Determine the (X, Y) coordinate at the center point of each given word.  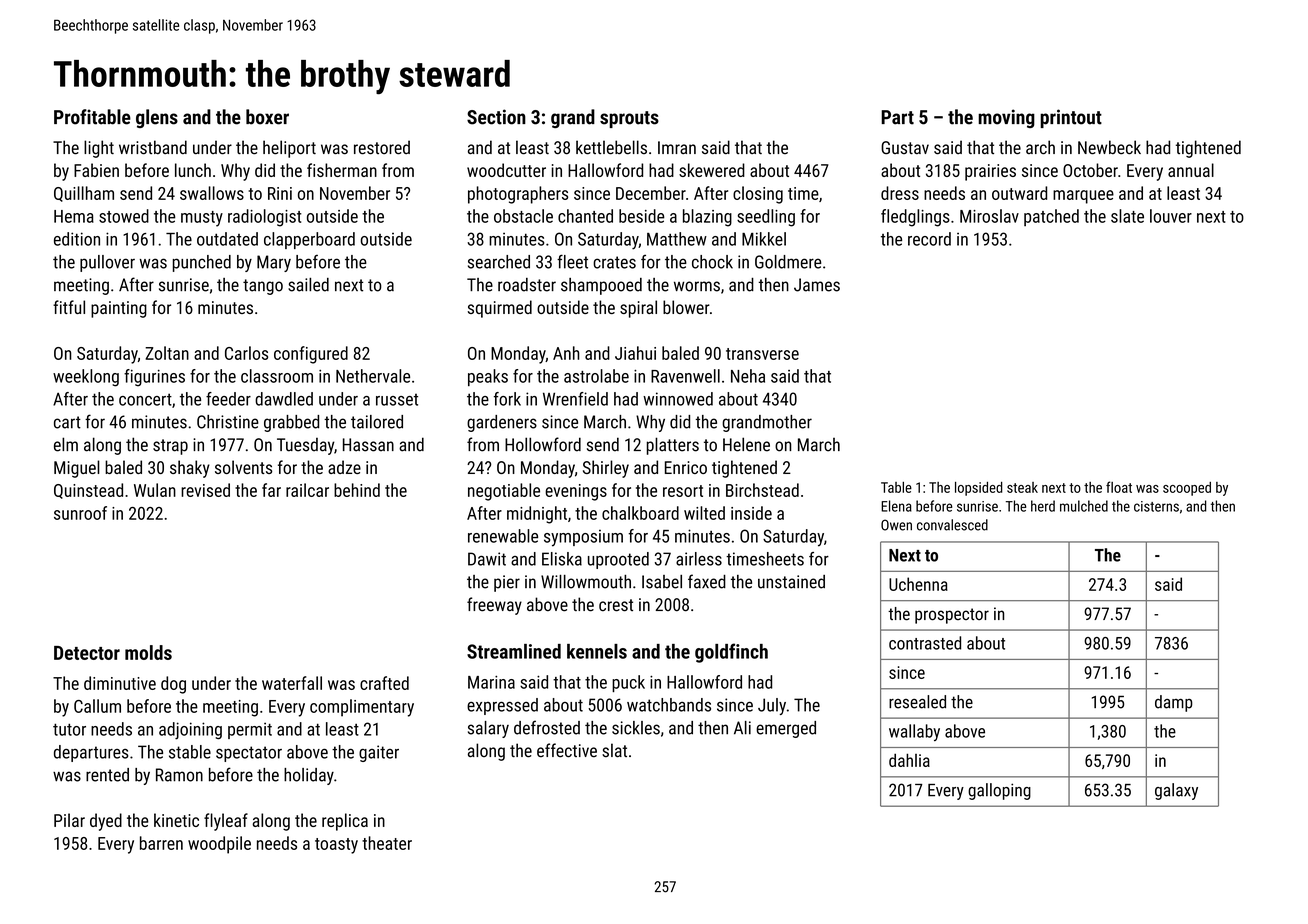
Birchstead (762, 490)
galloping (999, 791)
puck (628, 683)
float (1119, 487)
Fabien (96, 170)
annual (1191, 170)
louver (1171, 216)
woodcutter (506, 170)
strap (170, 447)
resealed (917, 702)
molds (148, 652)
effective (567, 750)
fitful (69, 307)
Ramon (179, 775)
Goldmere (788, 262)
